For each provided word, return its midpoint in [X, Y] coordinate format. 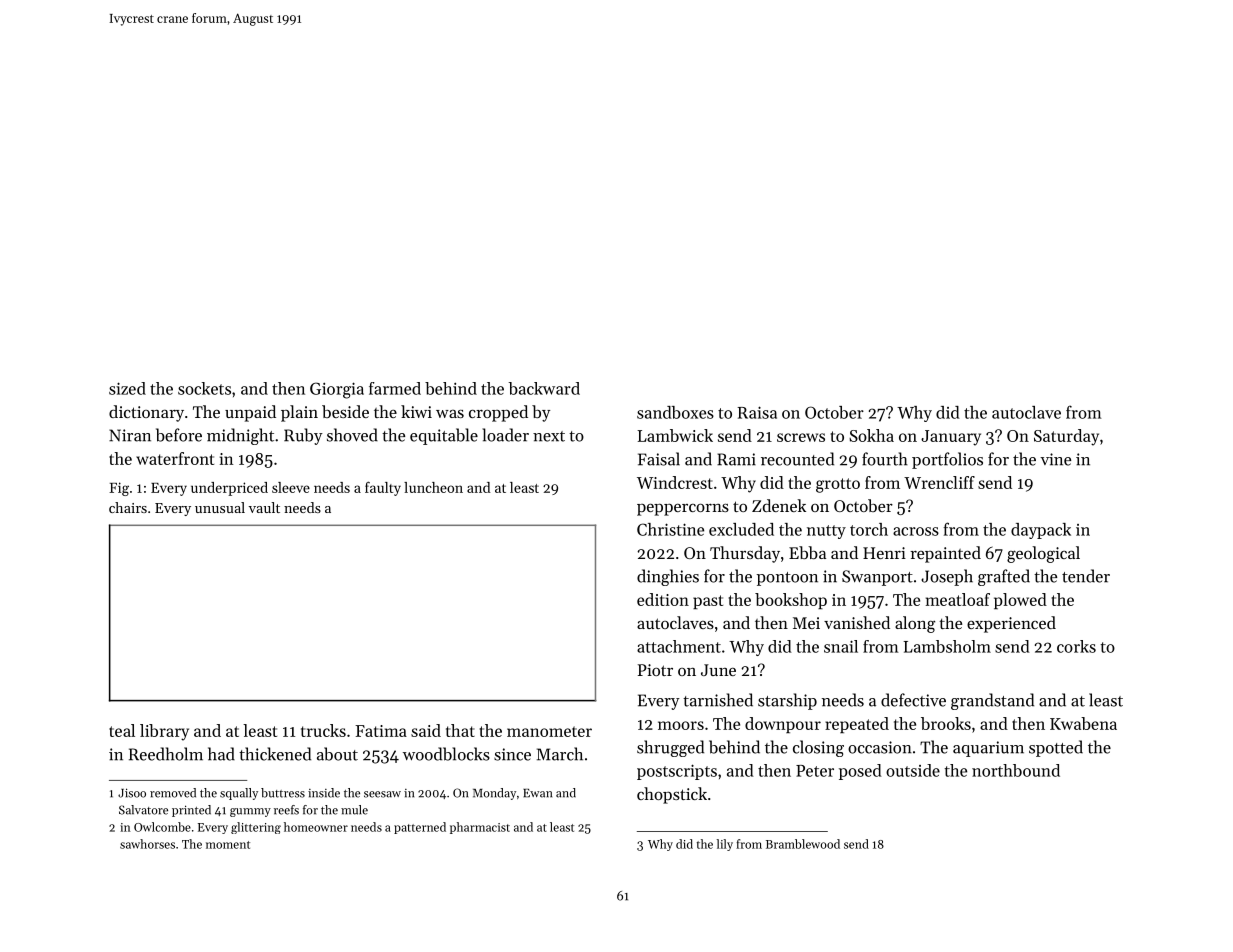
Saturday [1066, 437]
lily [725, 845]
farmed [395, 388]
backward [544, 388]
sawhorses [147, 844]
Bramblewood [803, 844]
